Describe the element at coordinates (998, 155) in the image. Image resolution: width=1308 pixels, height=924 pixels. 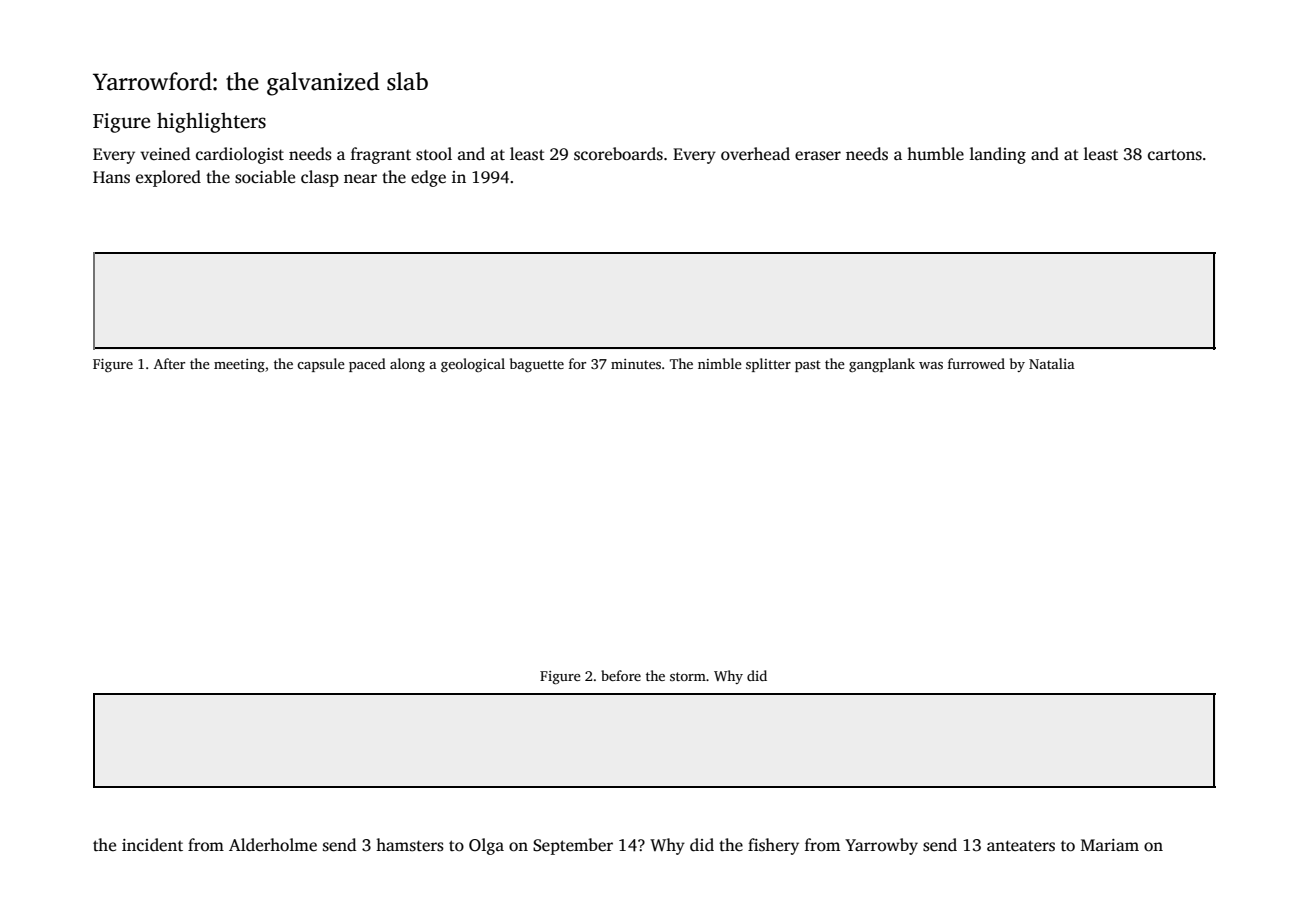
I see `landing` at that location.
